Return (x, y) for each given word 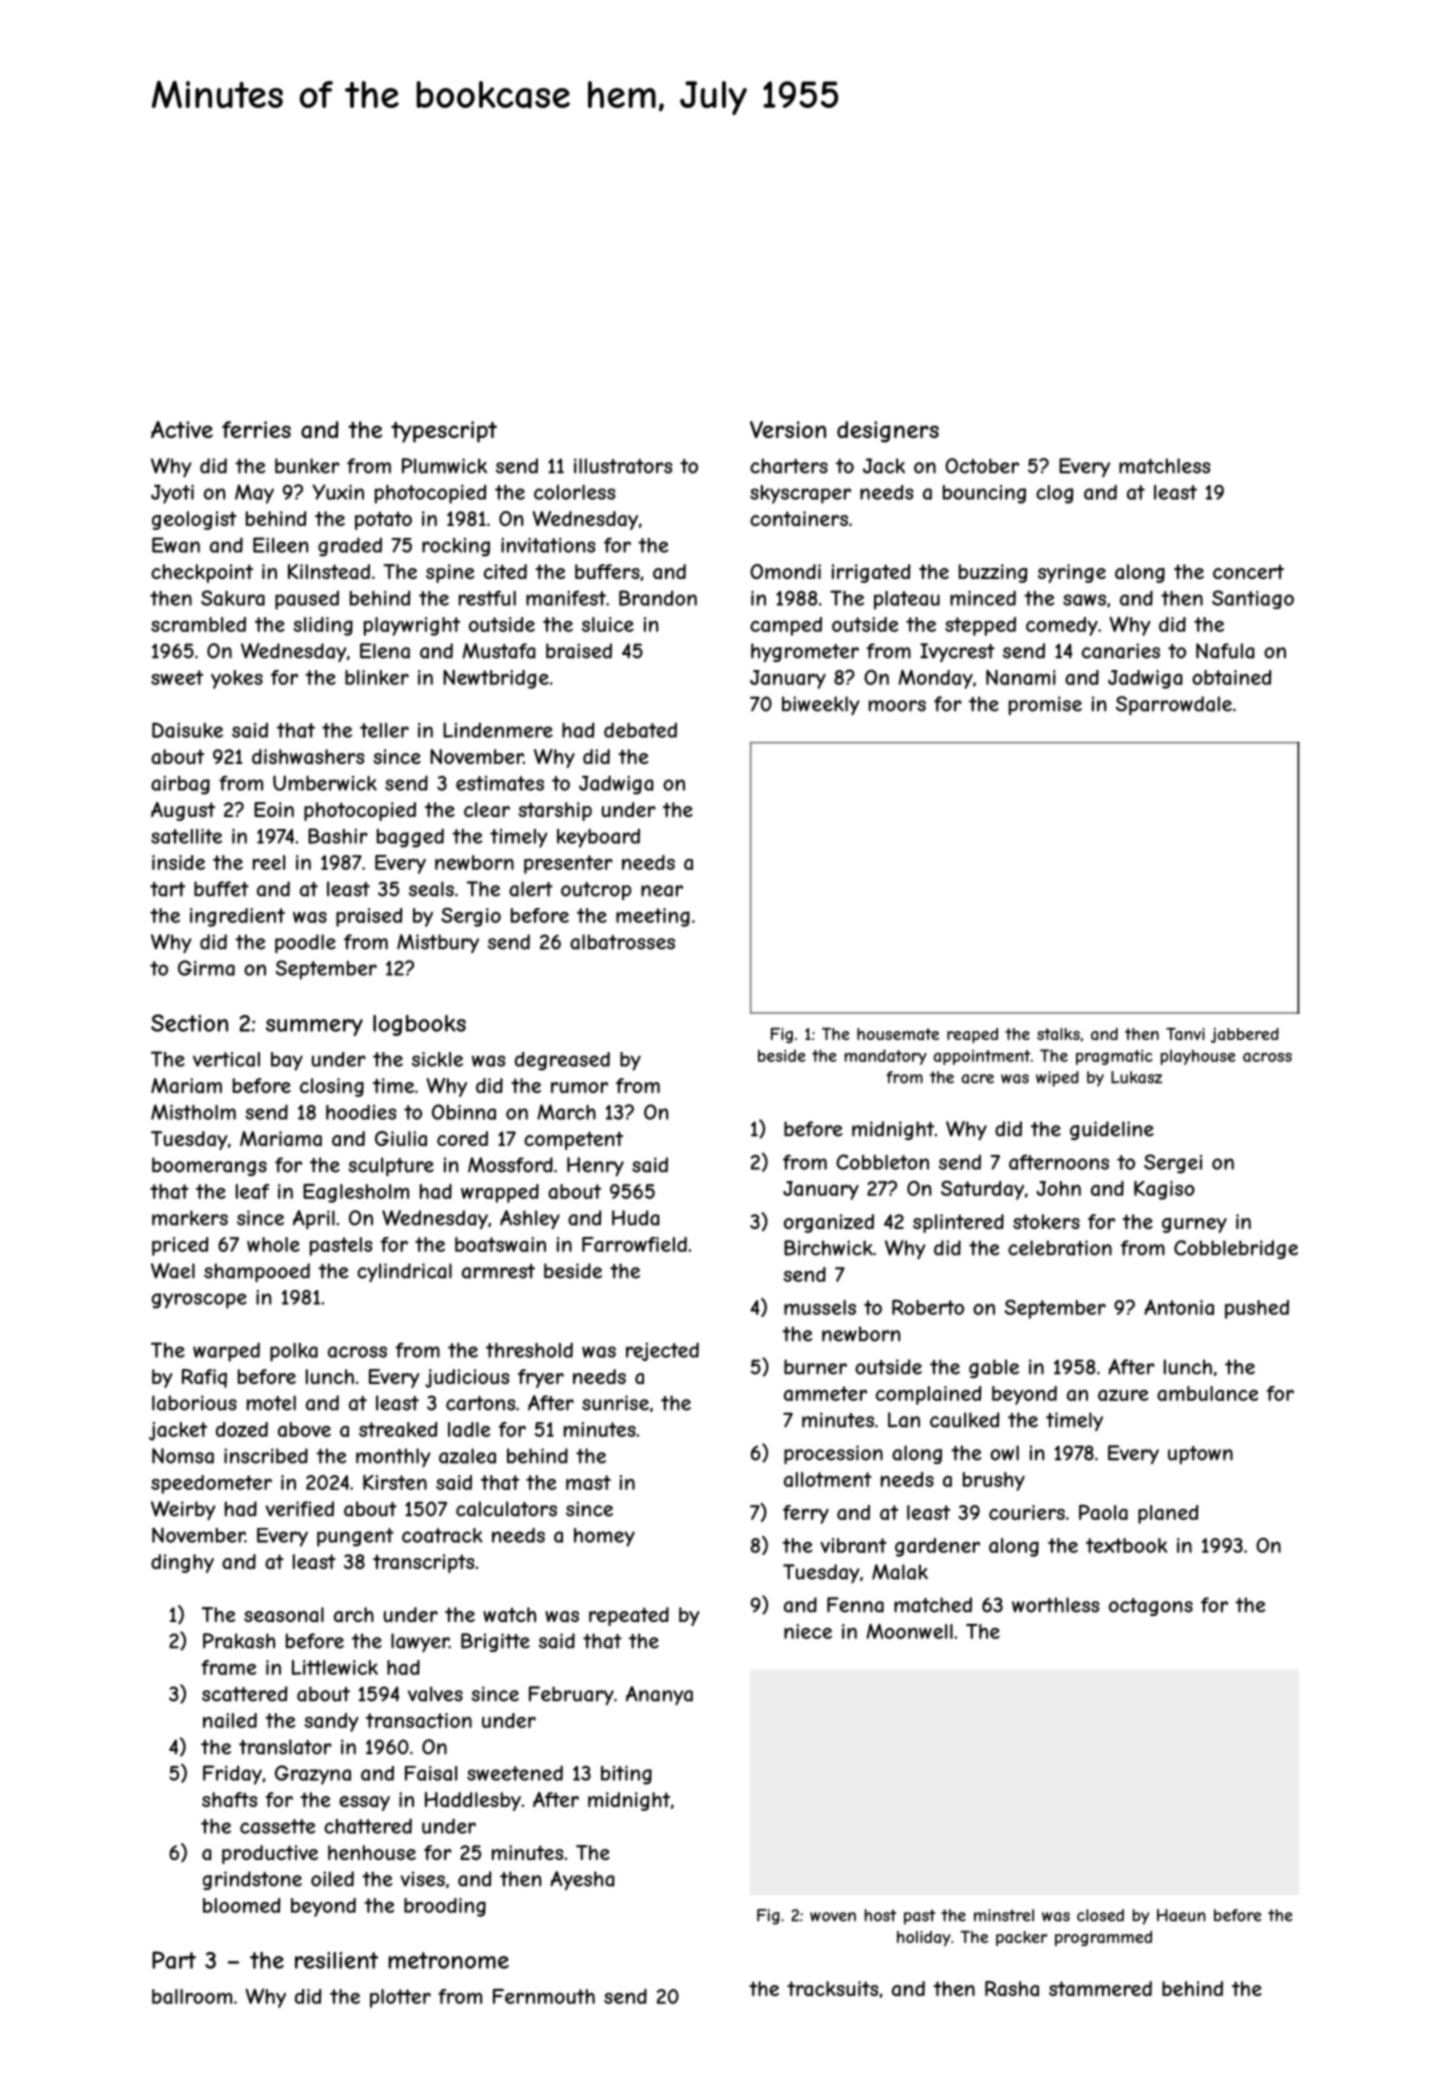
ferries (256, 429)
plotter (400, 1998)
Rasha (1012, 1989)
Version (788, 429)
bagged (410, 838)
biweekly (821, 706)
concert (1248, 571)
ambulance (1208, 1393)
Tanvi (1185, 1034)
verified (299, 1509)
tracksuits (832, 1988)
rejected (662, 1351)
